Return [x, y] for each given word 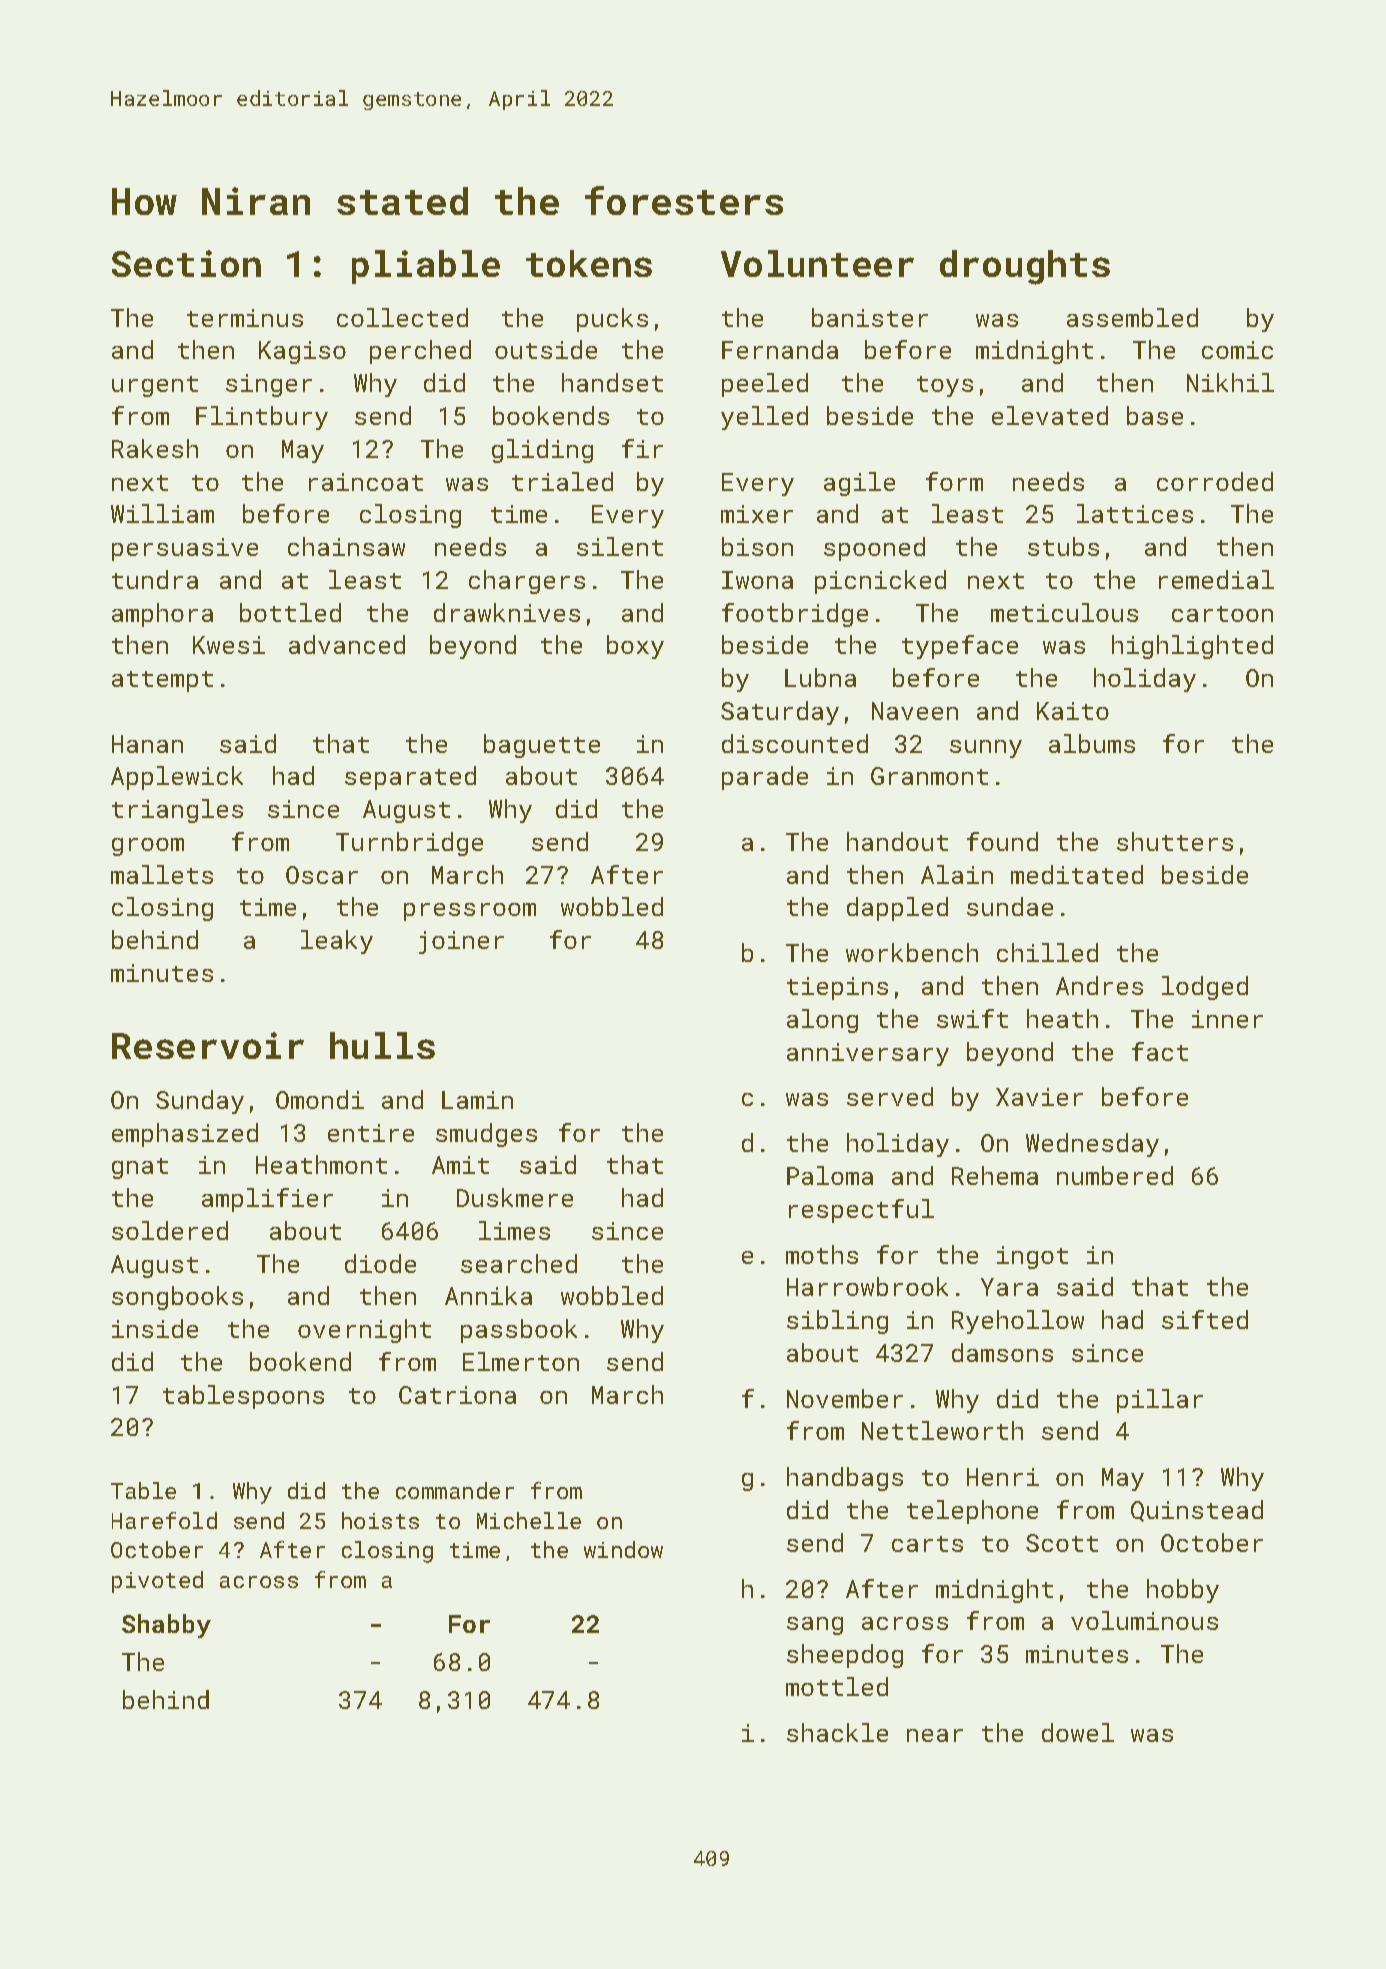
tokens [589, 263]
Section [186, 263]
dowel [1078, 1732]
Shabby [166, 1626]
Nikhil [1230, 382]
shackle [837, 1732]
